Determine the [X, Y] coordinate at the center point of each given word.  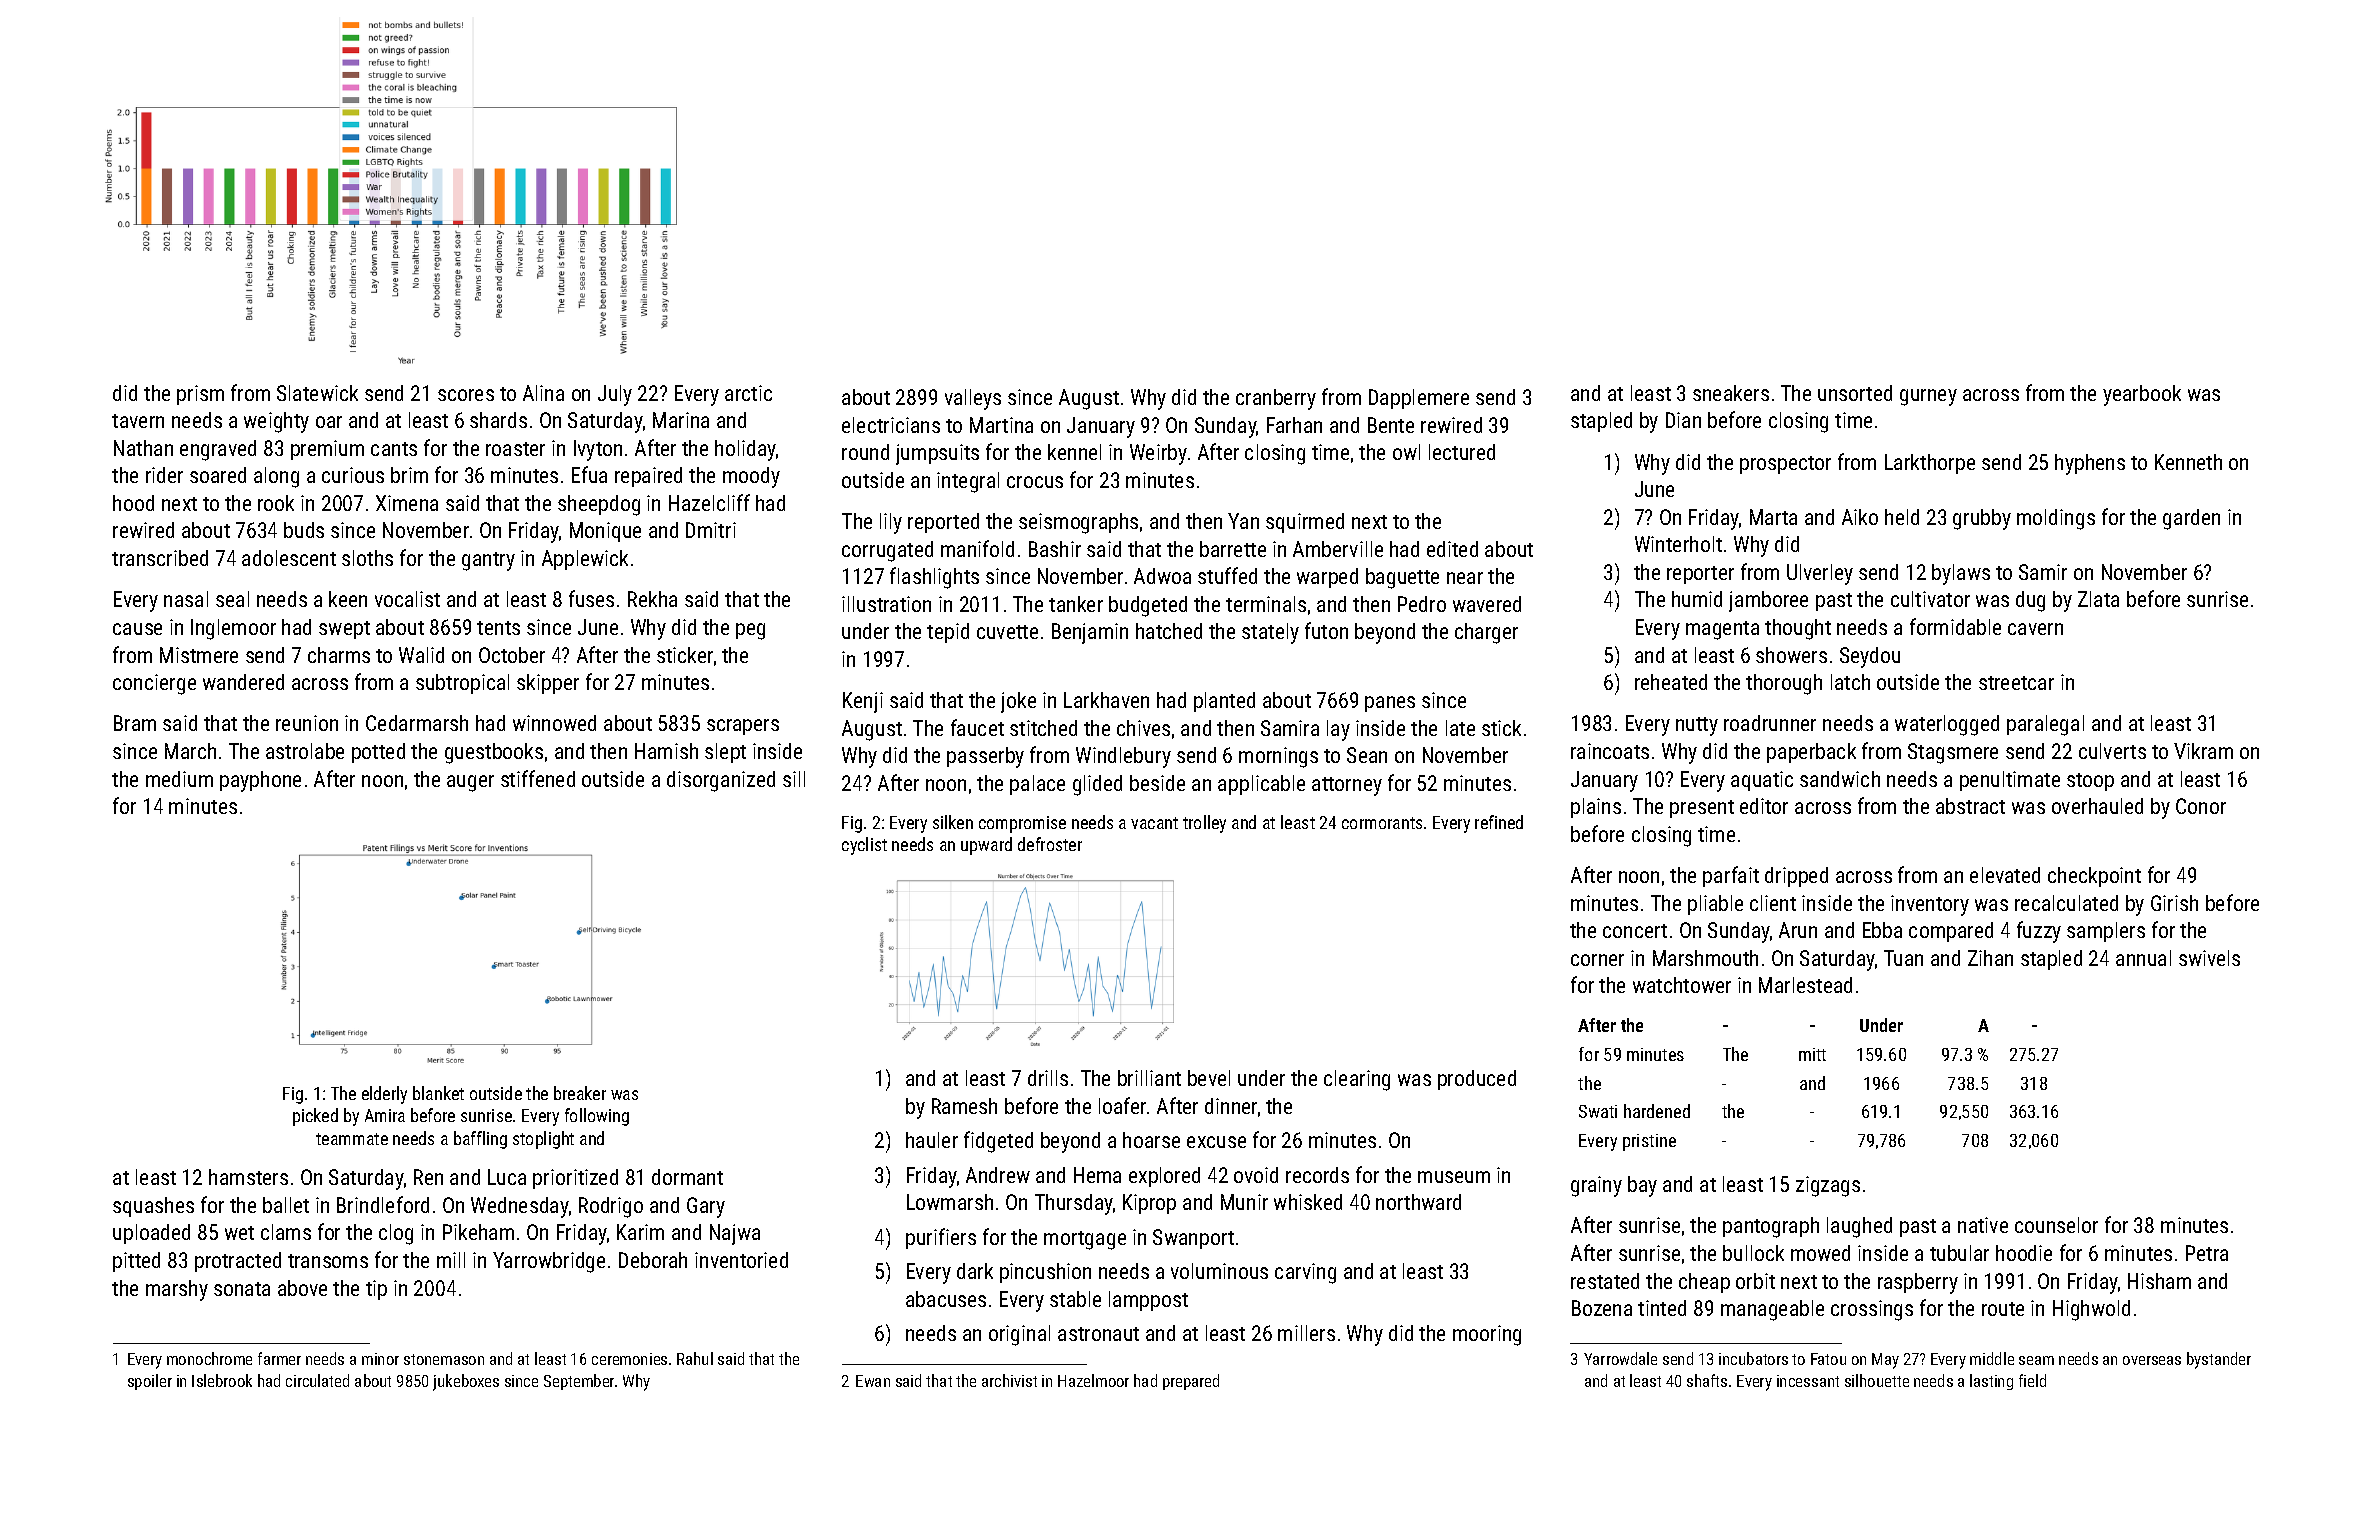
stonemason [444, 1359]
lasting [1991, 1382]
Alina [543, 393]
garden [2191, 519]
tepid [948, 633]
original [1019, 1335]
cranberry [1276, 399]
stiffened [538, 778]
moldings [2056, 519]
